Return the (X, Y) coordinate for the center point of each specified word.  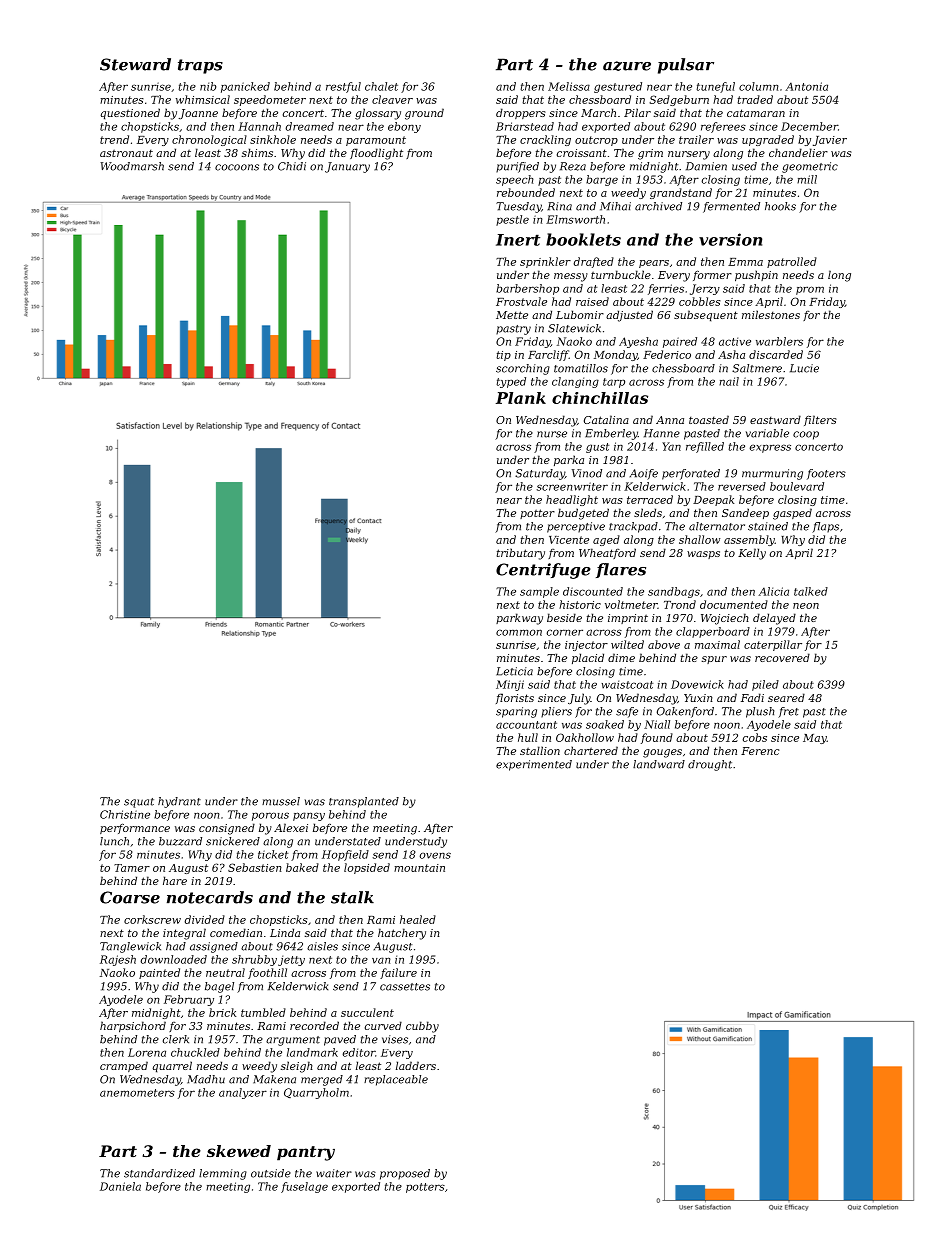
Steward (135, 64)
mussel (281, 801)
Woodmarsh (132, 166)
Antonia (806, 86)
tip (503, 356)
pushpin (756, 276)
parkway (519, 619)
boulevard (797, 486)
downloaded (173, 959)
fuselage (304, 1187)
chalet (381, 86)
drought (710, 765)
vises (395, 1039)
